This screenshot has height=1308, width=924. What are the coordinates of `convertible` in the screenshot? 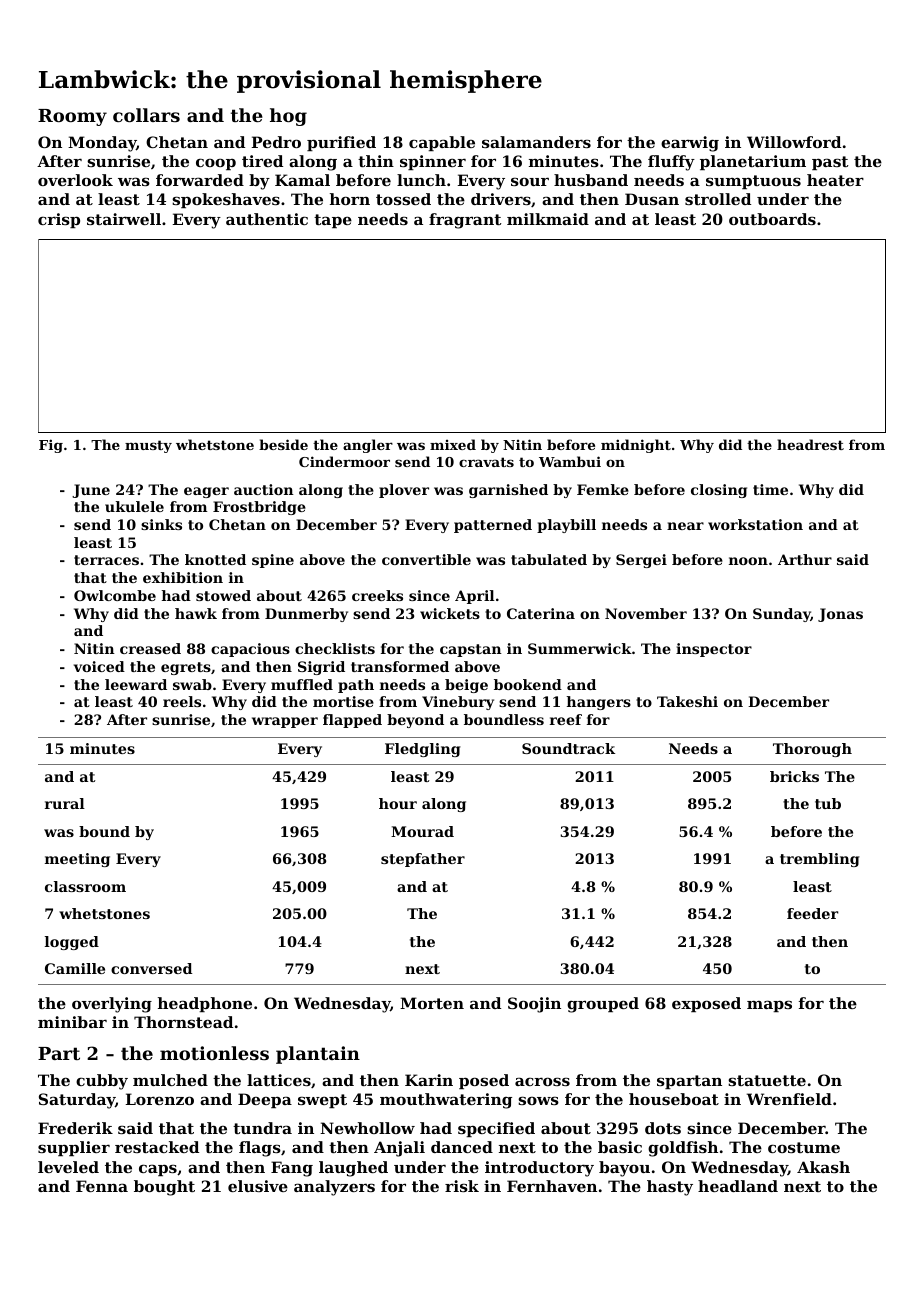 It's located at (426, 559).
